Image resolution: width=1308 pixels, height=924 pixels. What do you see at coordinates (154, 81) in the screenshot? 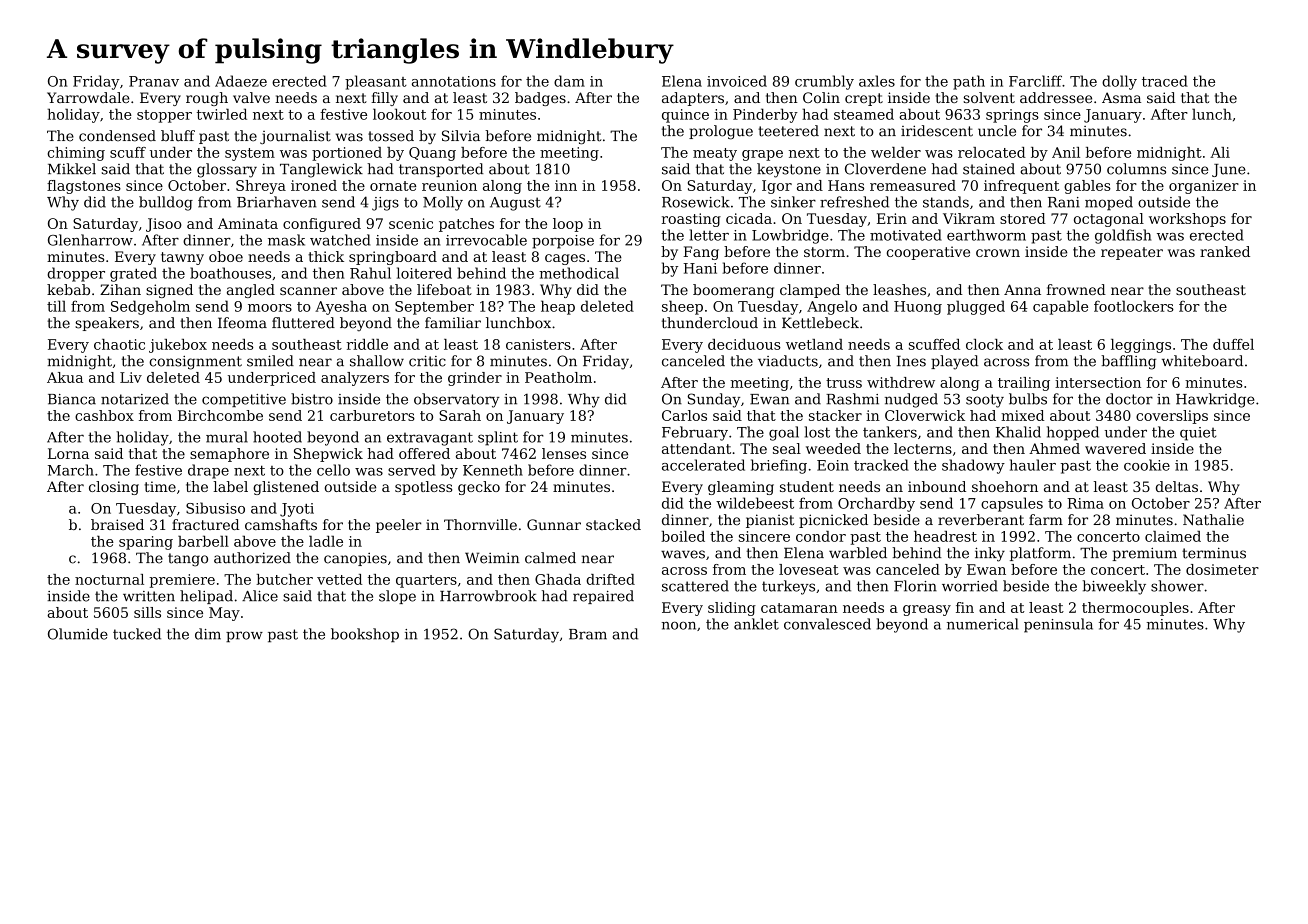
I see `Pranav` at bounding box center [154, 81].
